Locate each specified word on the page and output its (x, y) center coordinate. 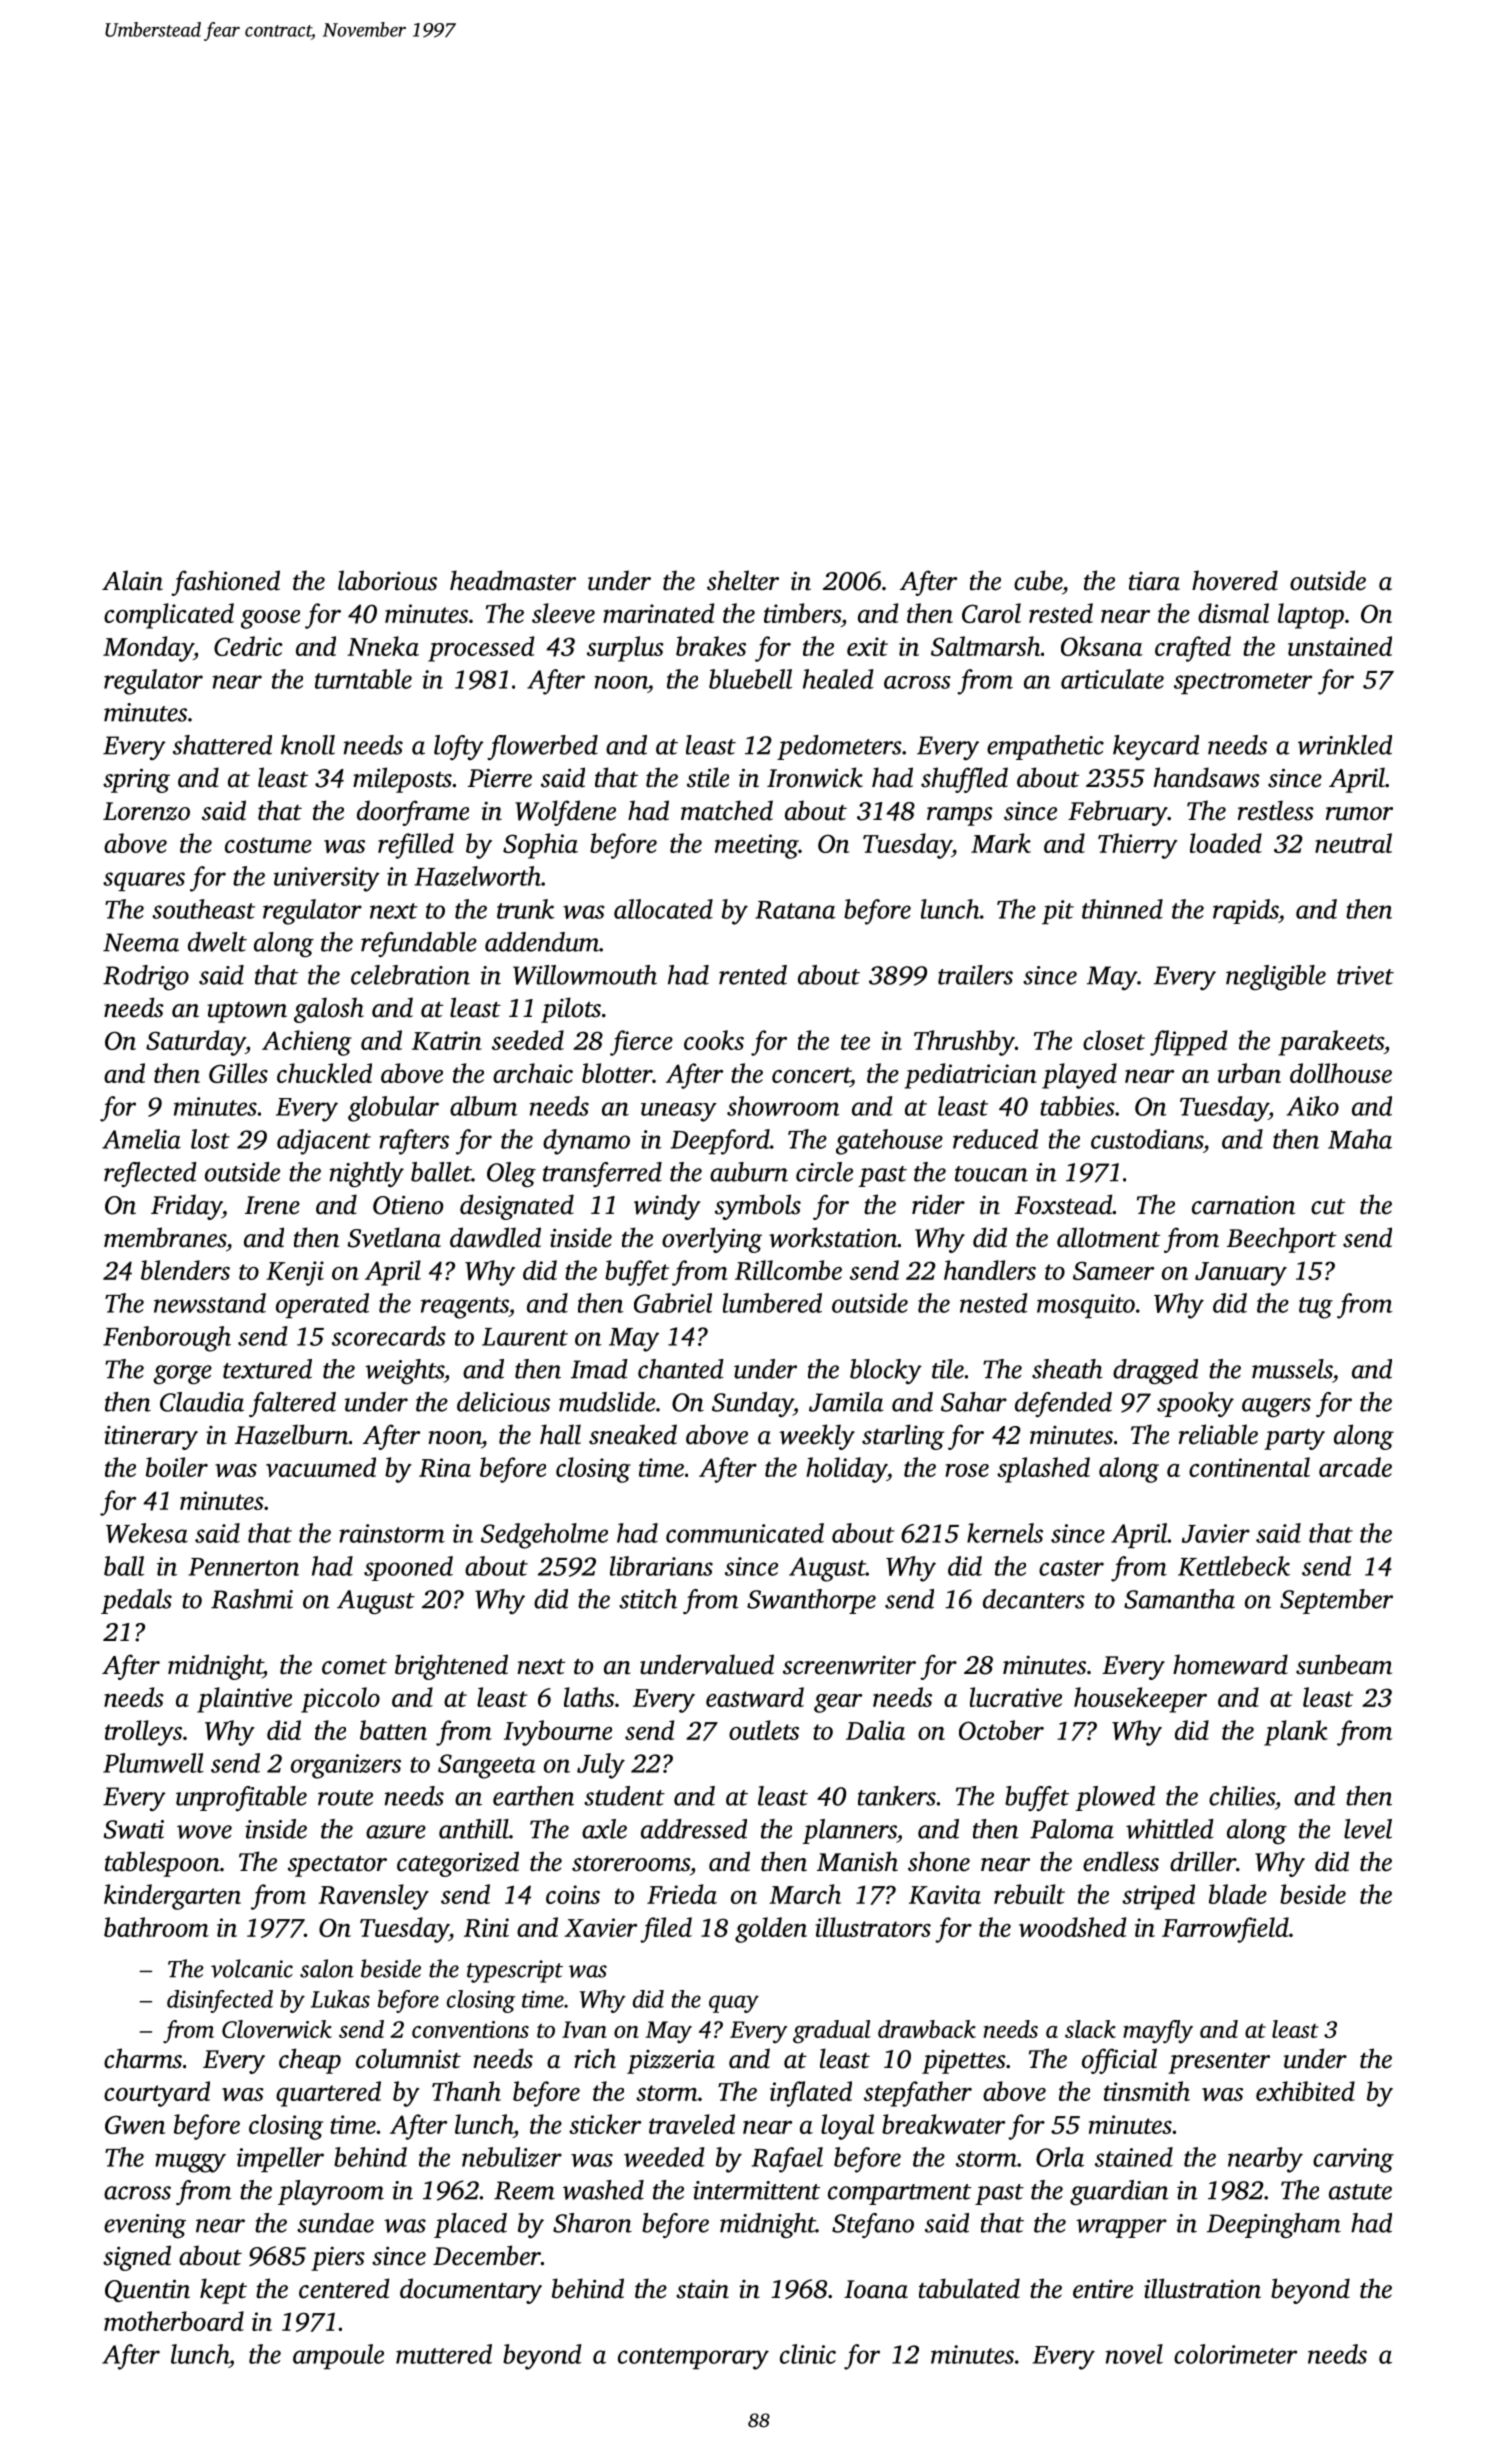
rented (753, 975)
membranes (165, 1237)
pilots (571, 1010)
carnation (1243, 1205)
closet (1114, 1040)
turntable (363, 679)
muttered (444, 2354)
